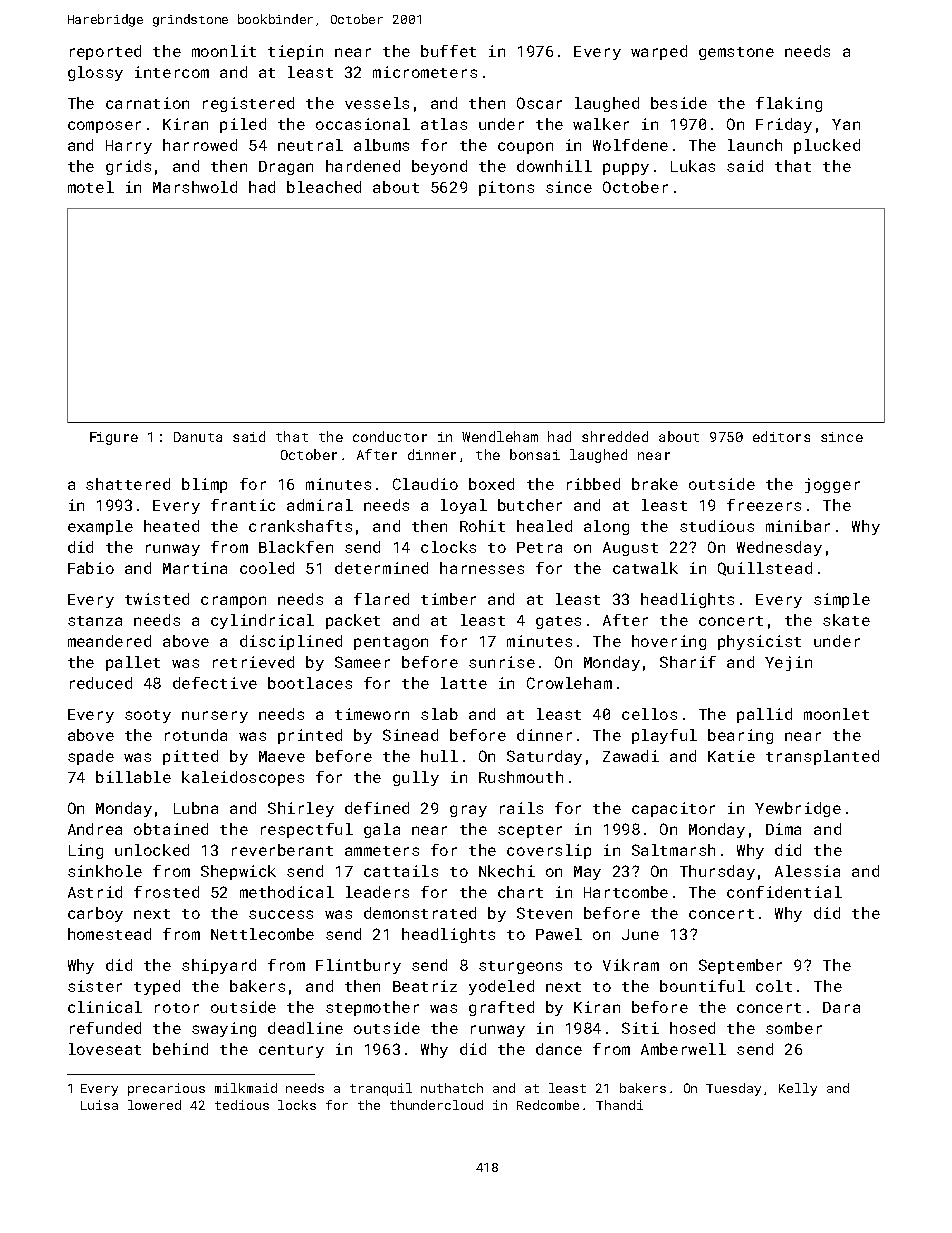 Image resolution: width=952 pixels, height=1233 pixels. I want to click on Marshwold, so click(195, 187).
